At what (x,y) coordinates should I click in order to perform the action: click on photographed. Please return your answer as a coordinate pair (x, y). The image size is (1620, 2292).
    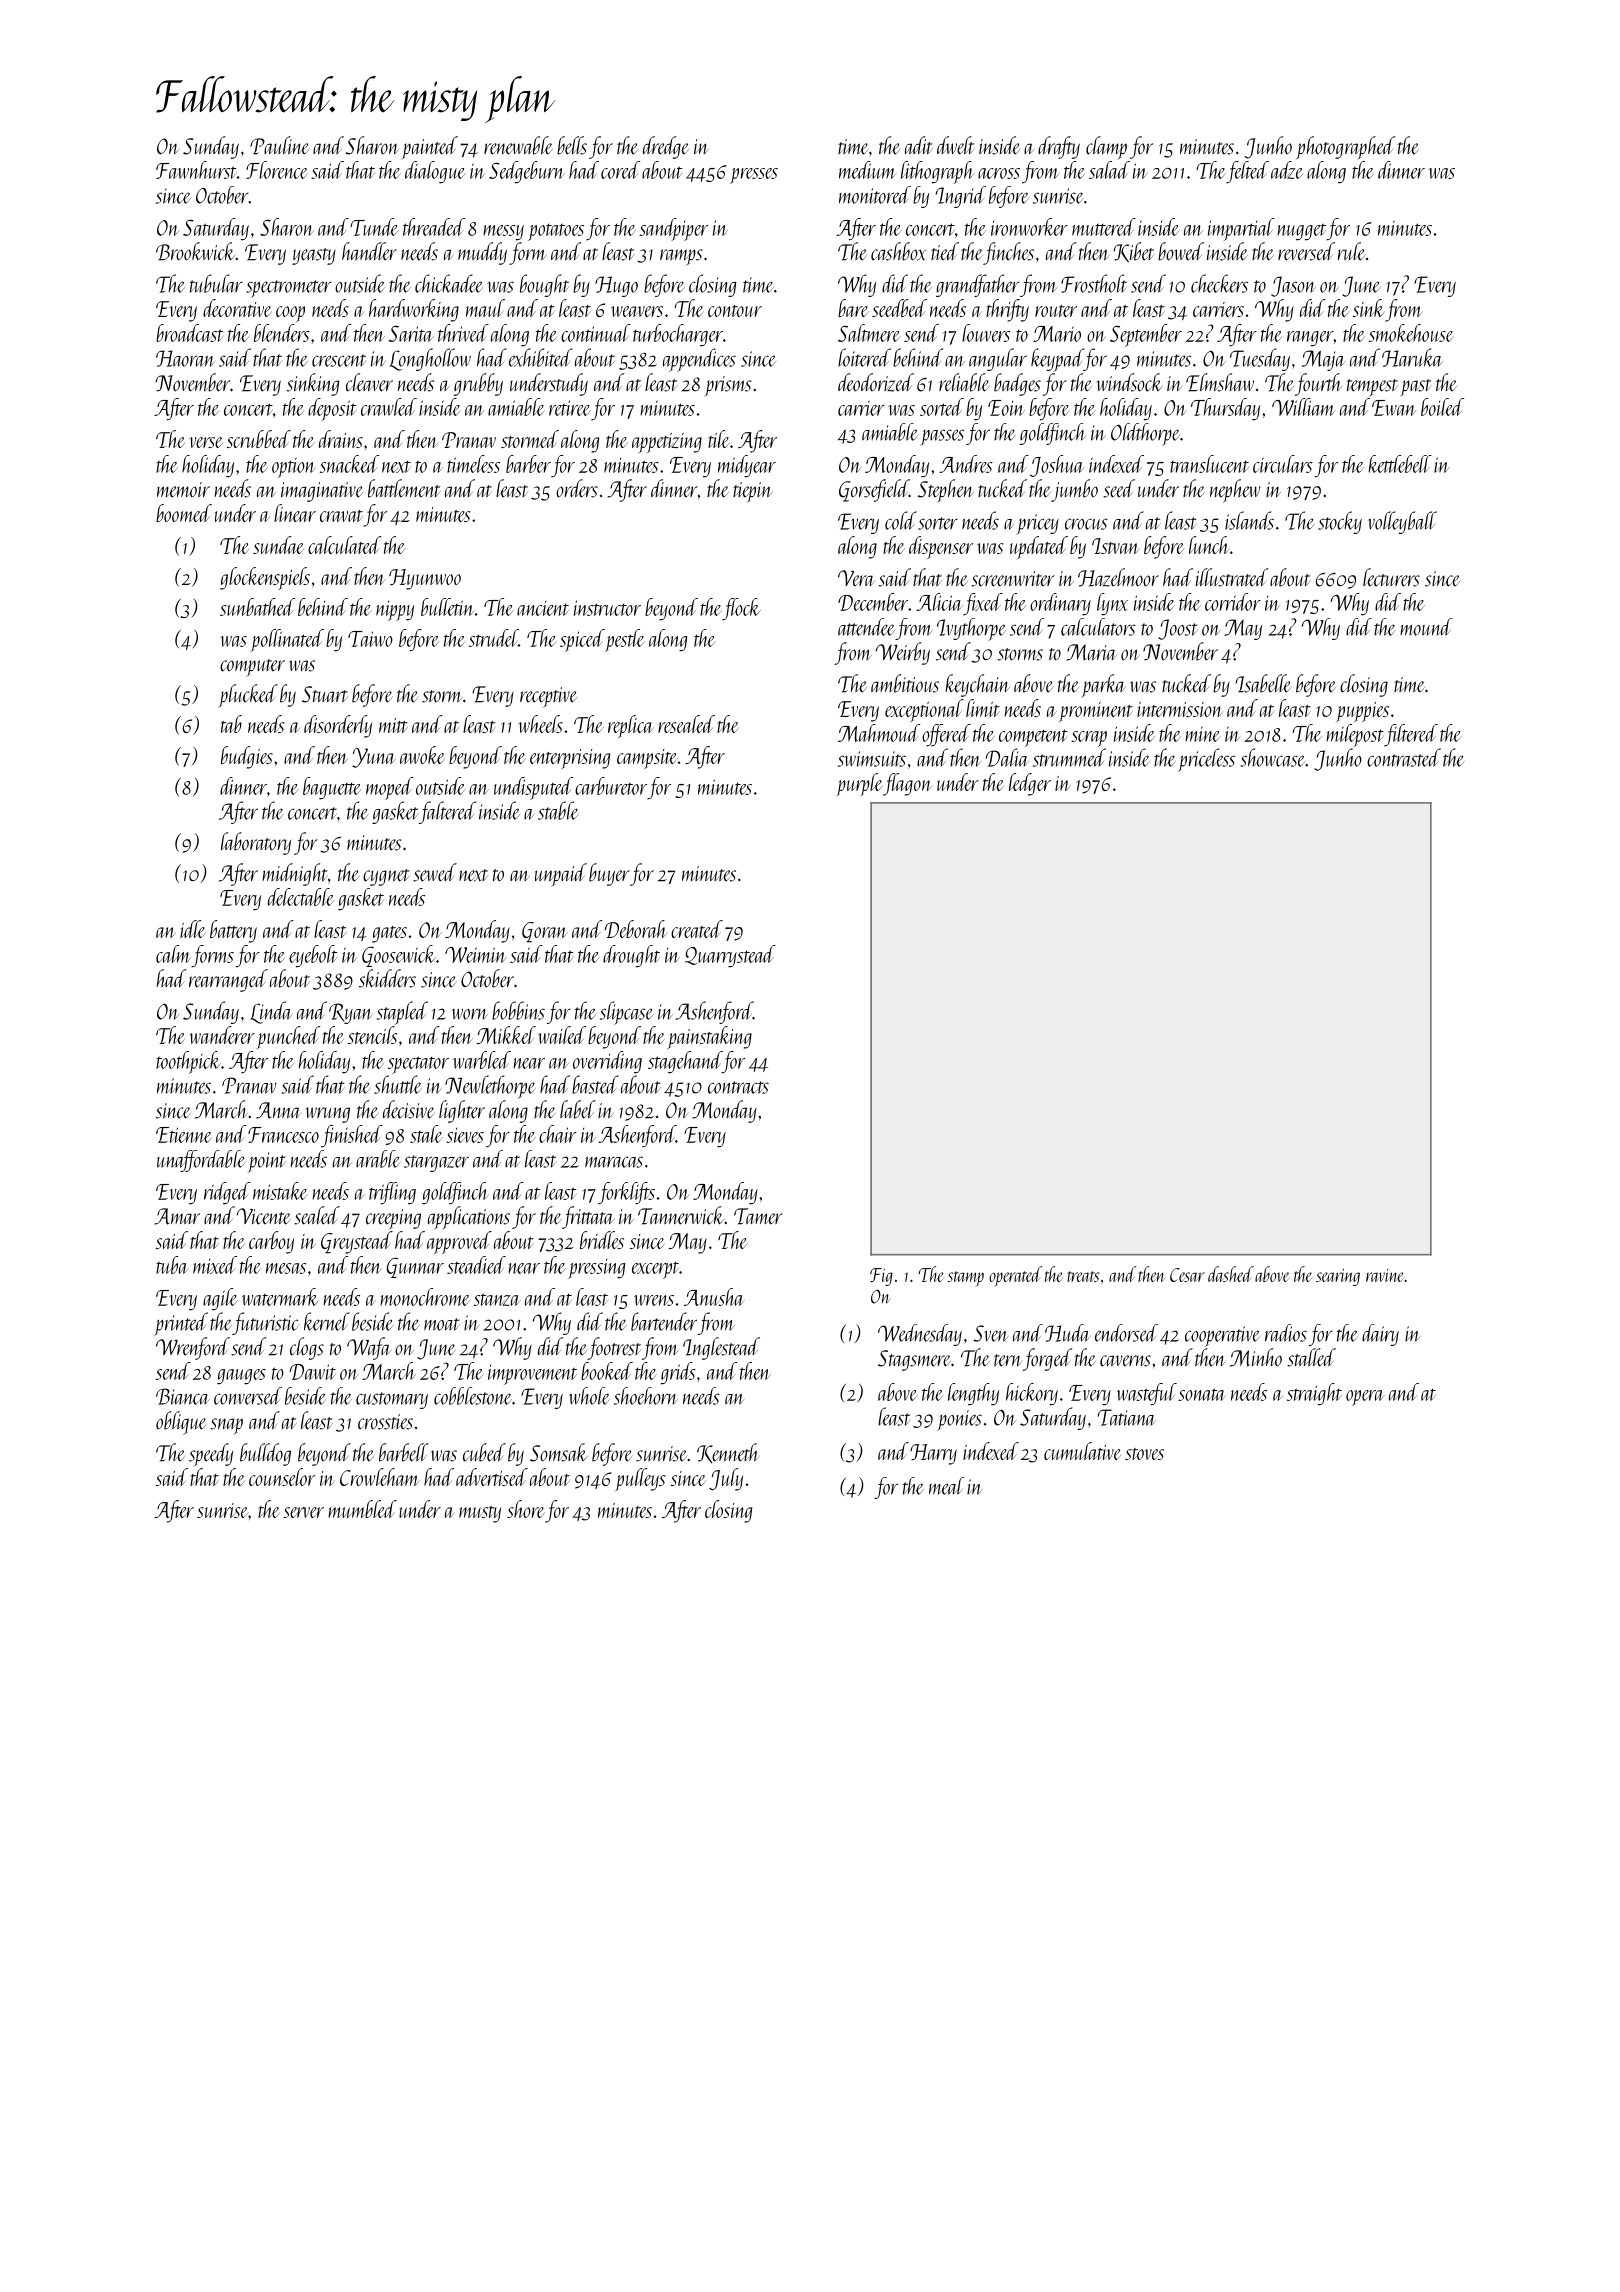
    Looking at the image, I should click on (1346, 148).
